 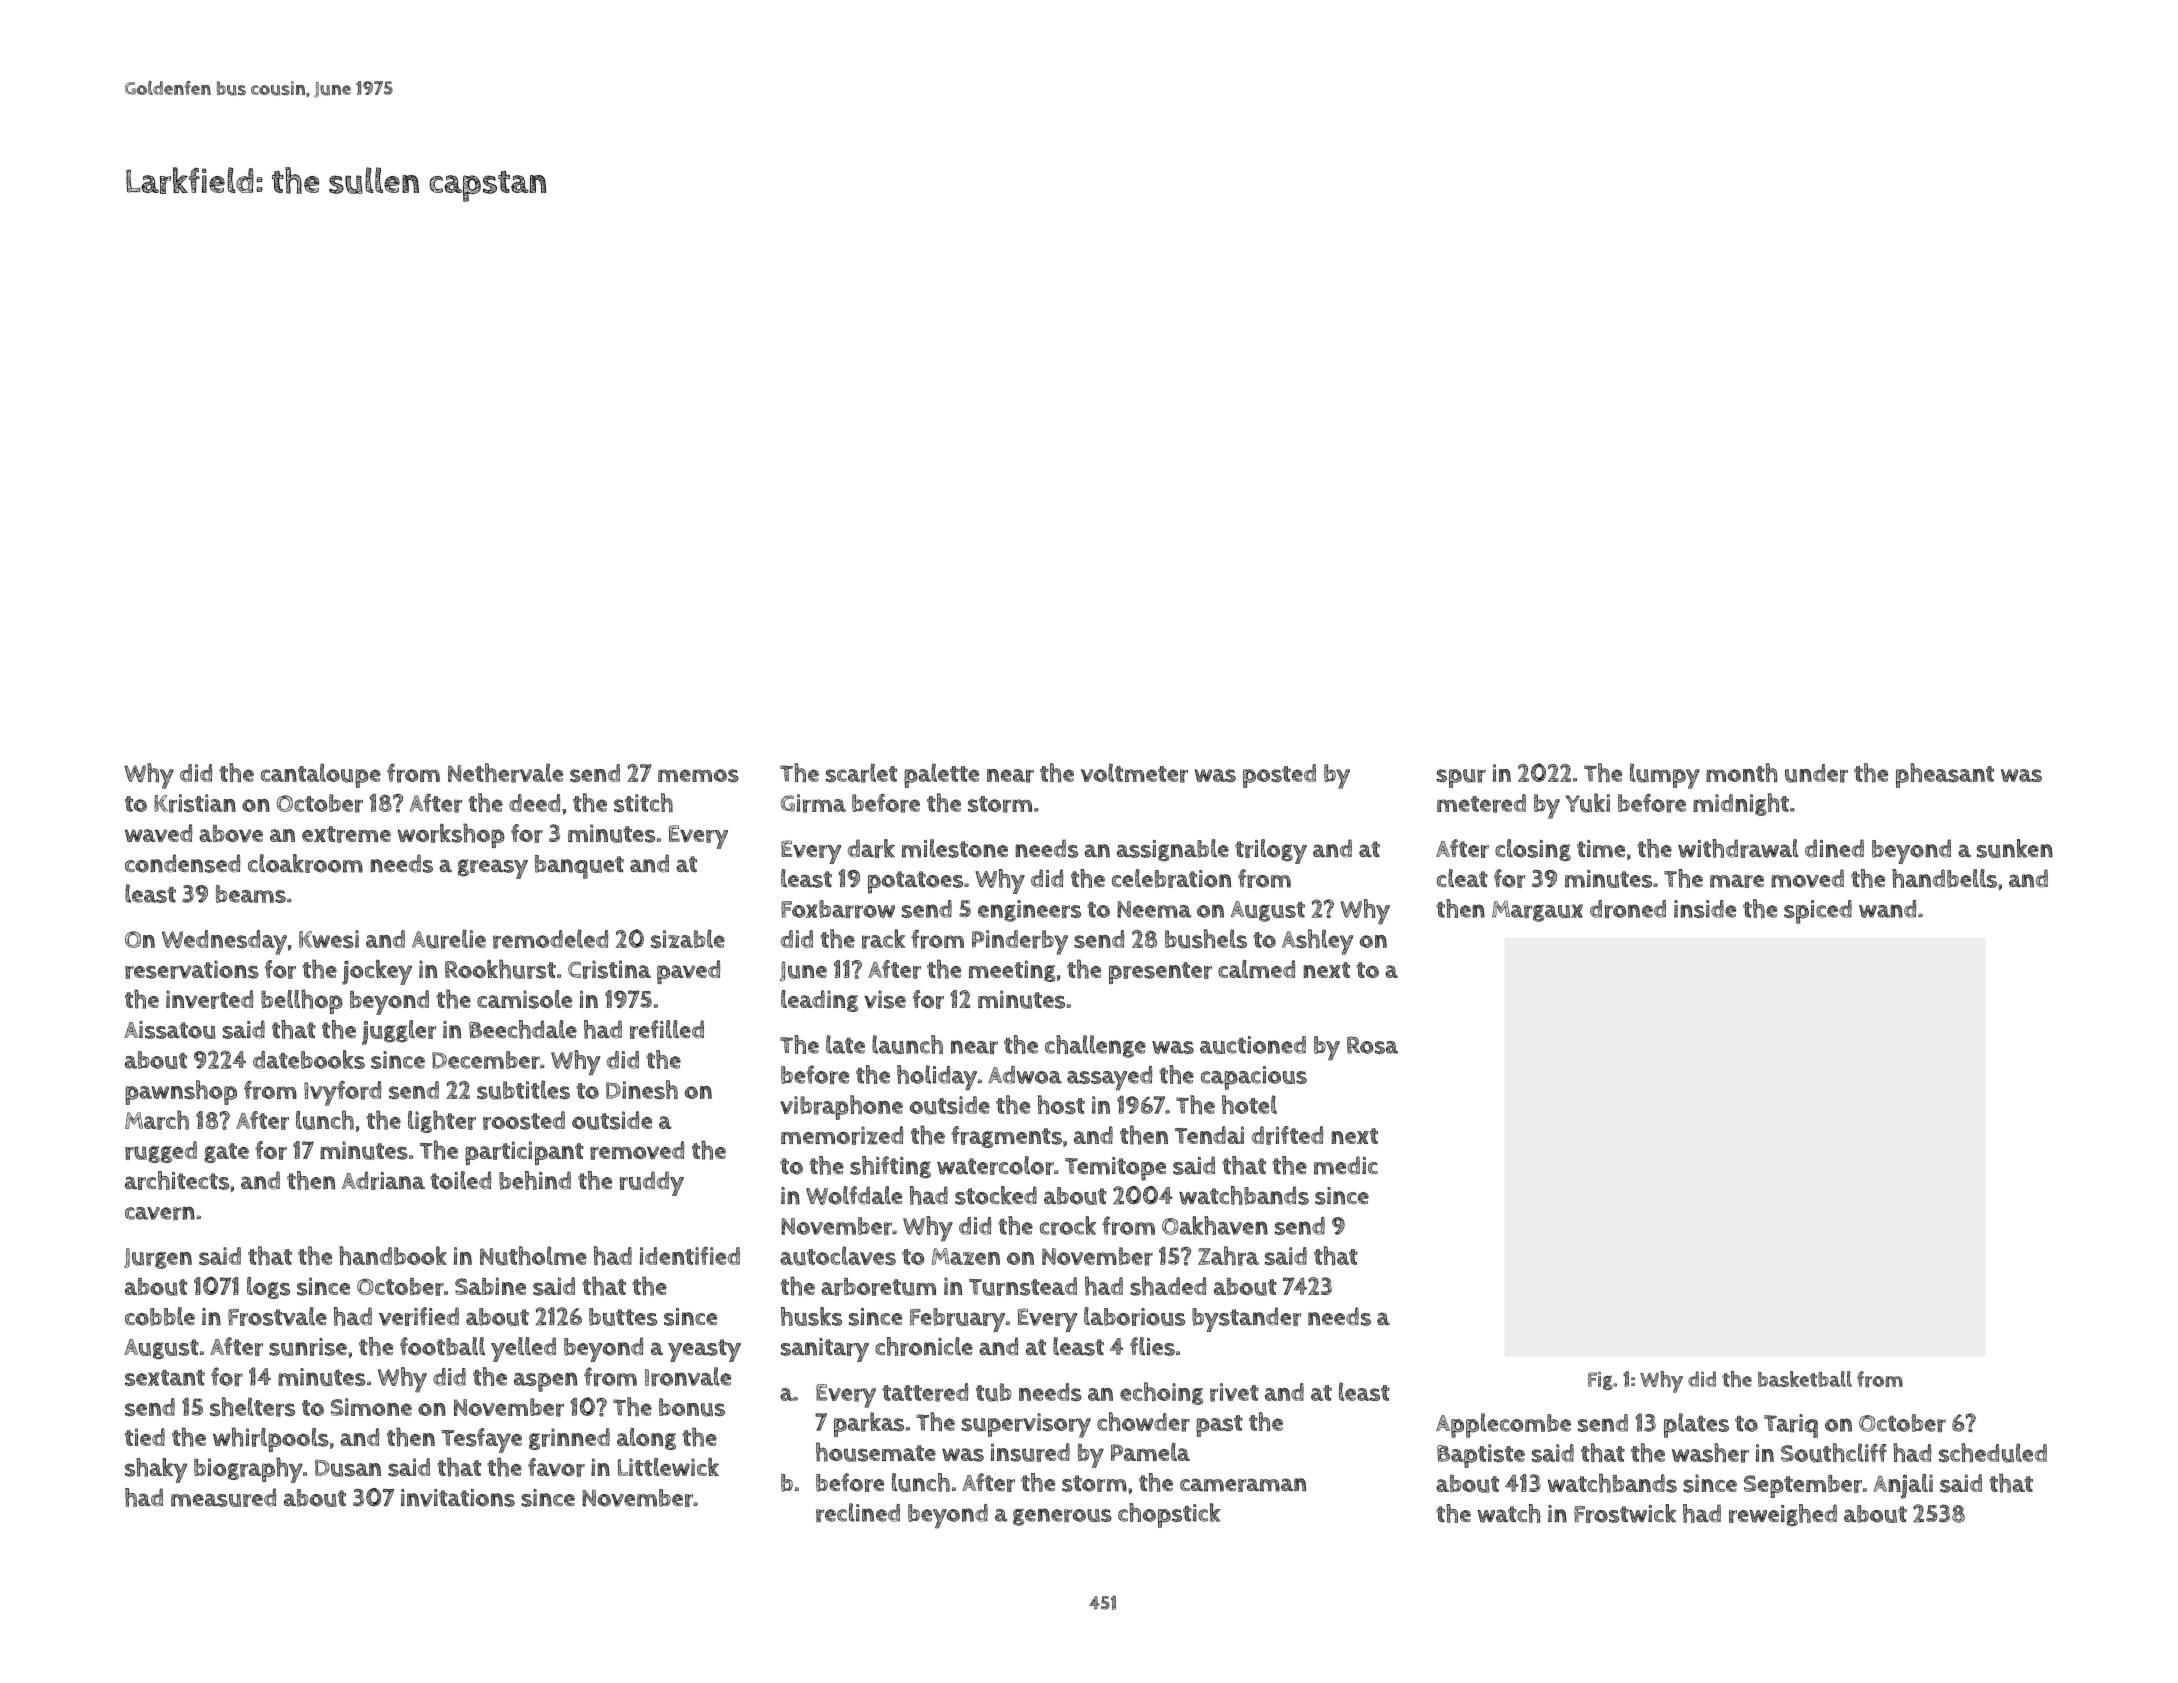 I want to click on voltmeter, so click(x=1134, y=773).
